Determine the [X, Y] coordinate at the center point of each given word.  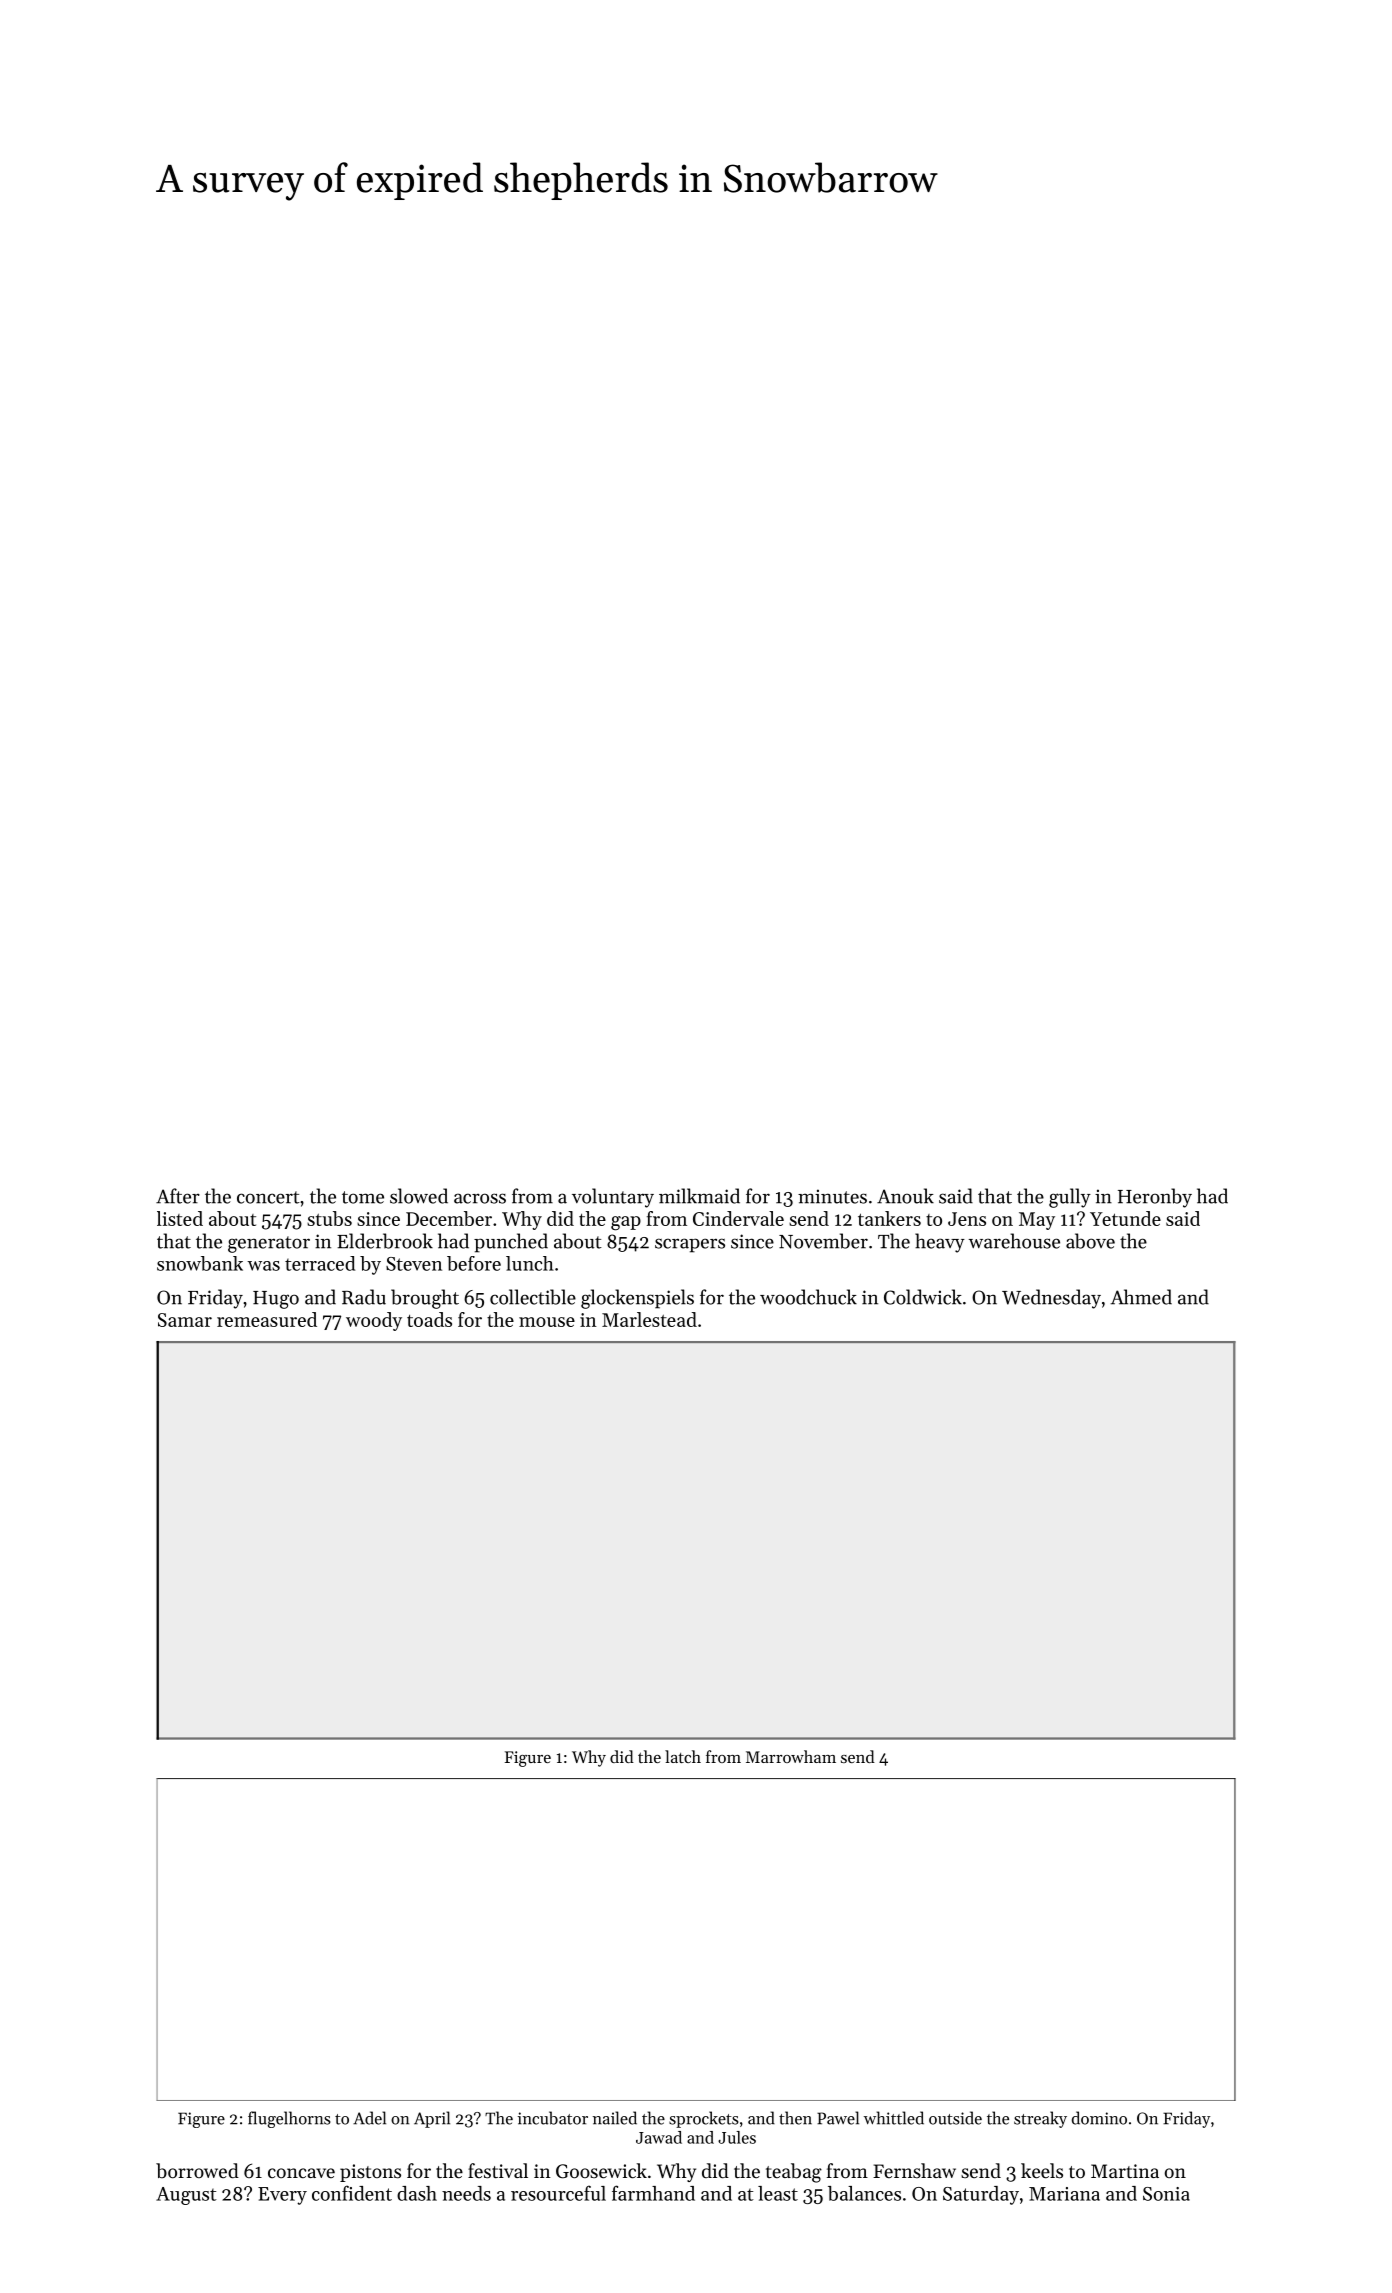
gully [1070, 1198]
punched [511, 1243]
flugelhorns [289, 2119]
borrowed [197, 2170]
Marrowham [791, 1756]
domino [1099, 2118]
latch [683, 1756]
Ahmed [1141, 1297]
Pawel [838, 2118]
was [263, 1266]
